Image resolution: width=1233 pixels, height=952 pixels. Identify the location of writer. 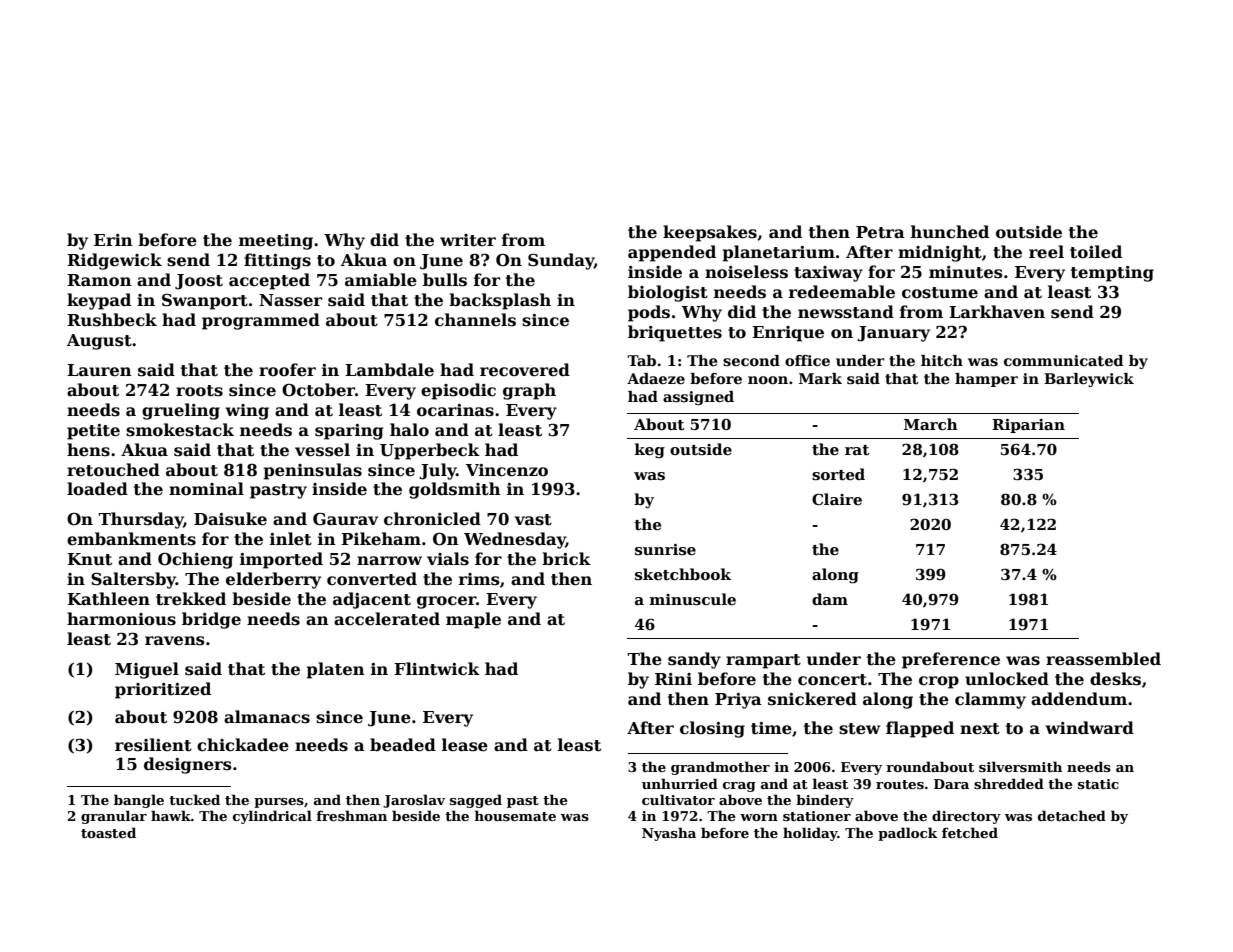
(468, 240).
